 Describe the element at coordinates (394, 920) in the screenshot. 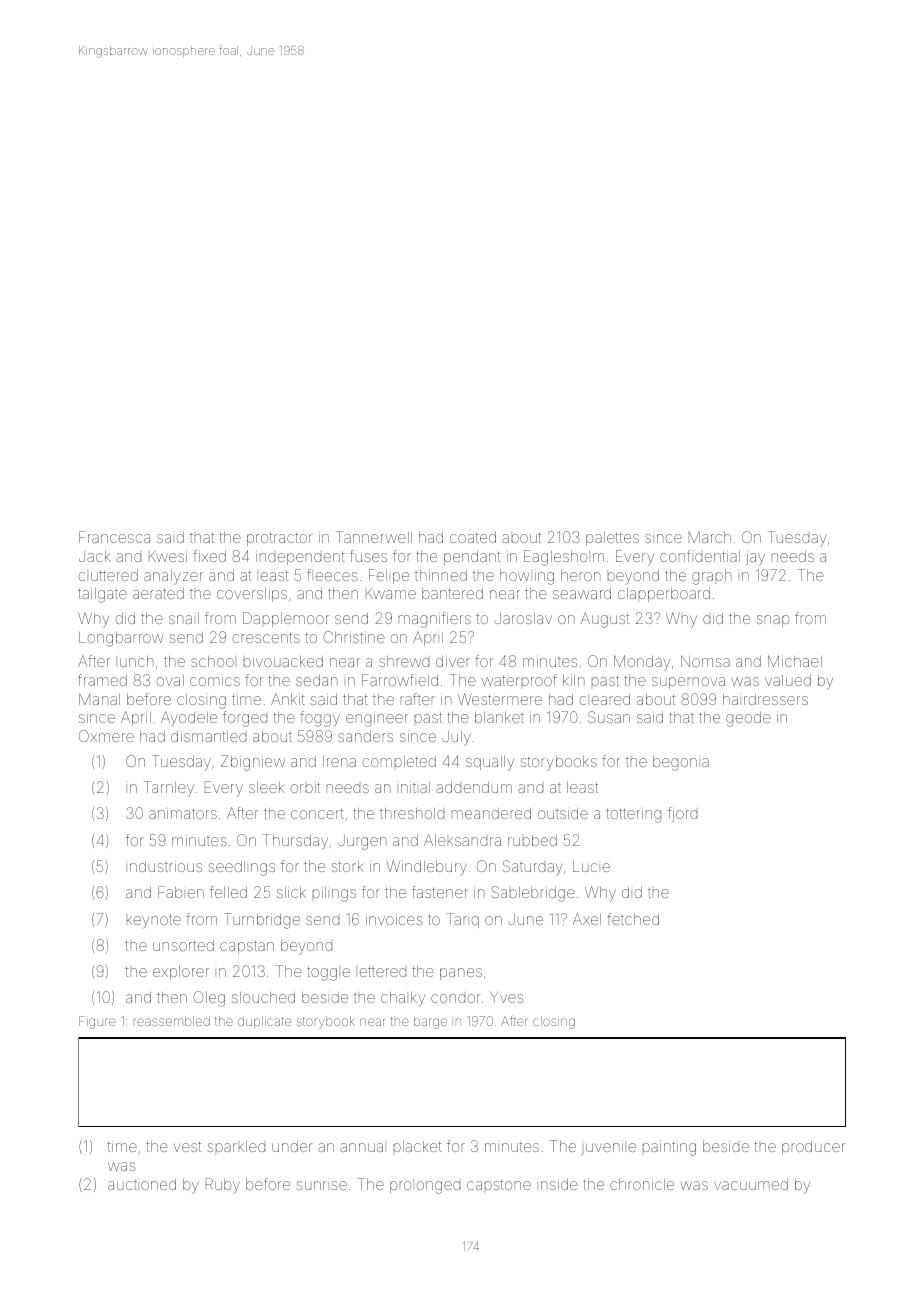

I see `invoices` at that location.
